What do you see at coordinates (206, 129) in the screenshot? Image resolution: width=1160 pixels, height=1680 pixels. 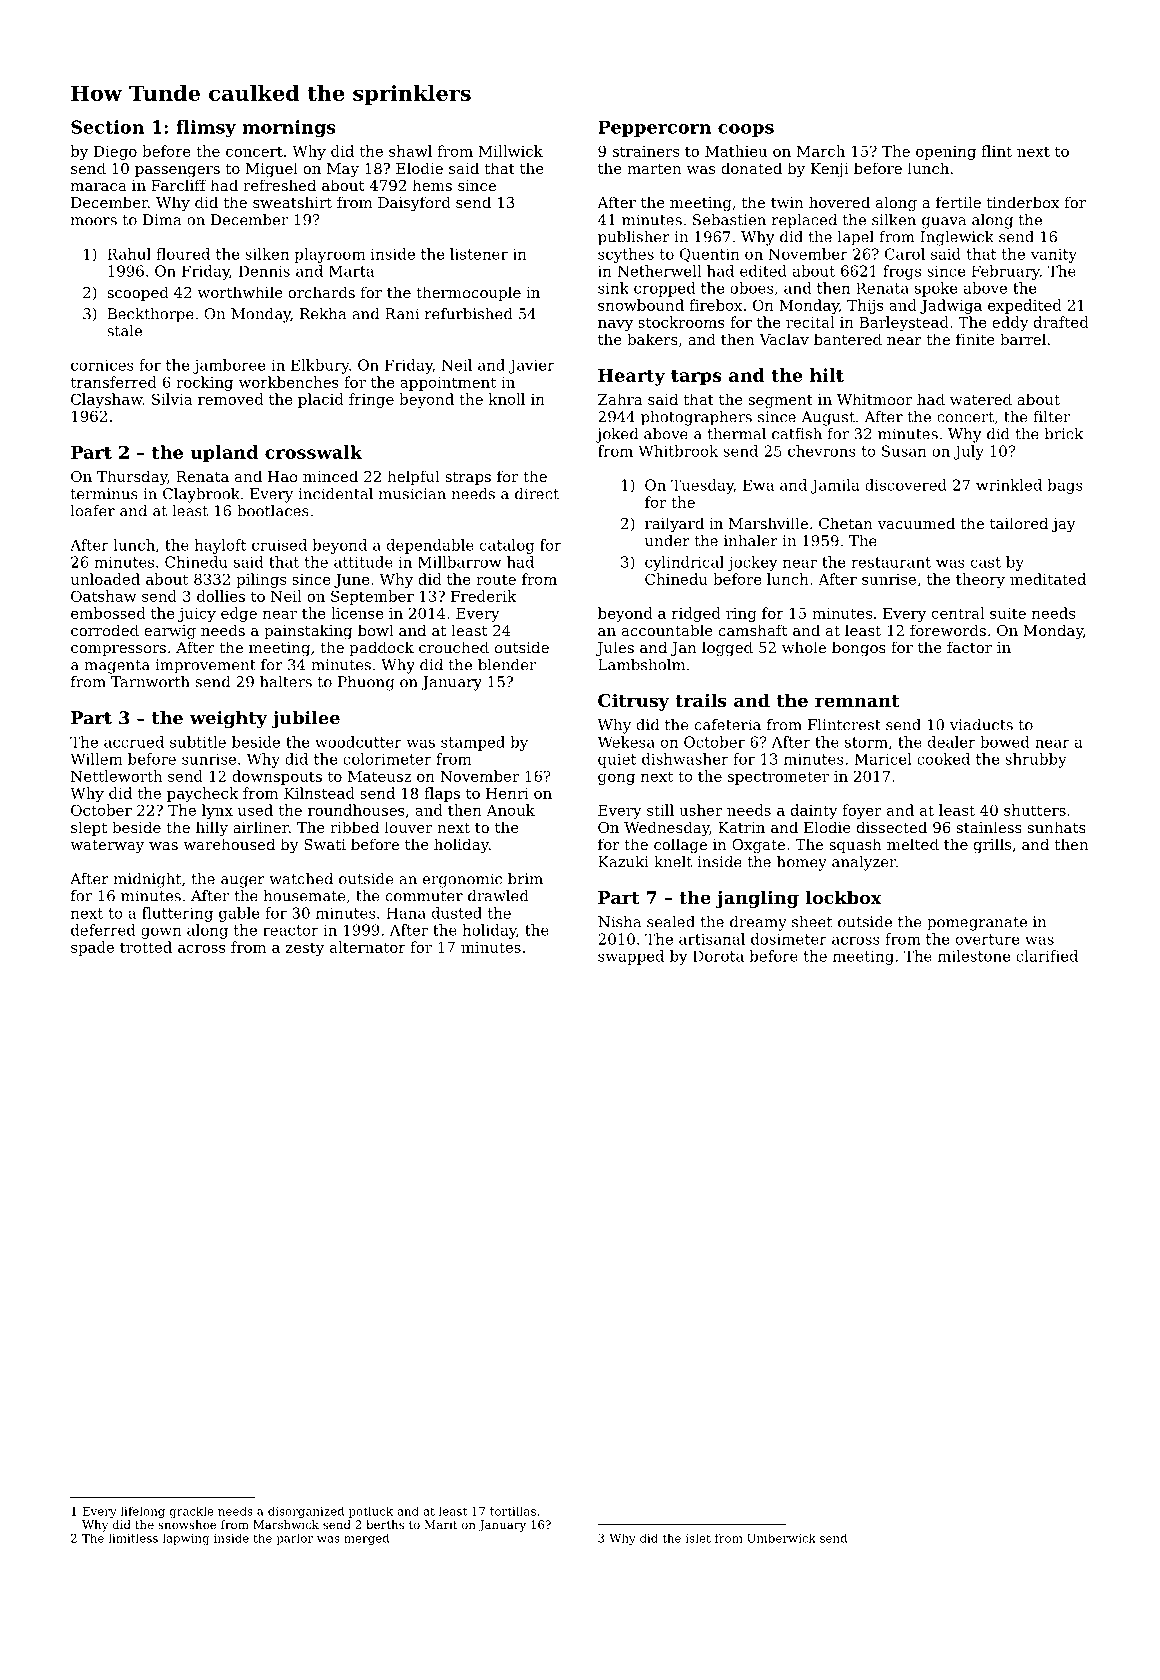 I see `flimsy` at bounding box center [206, 129].
